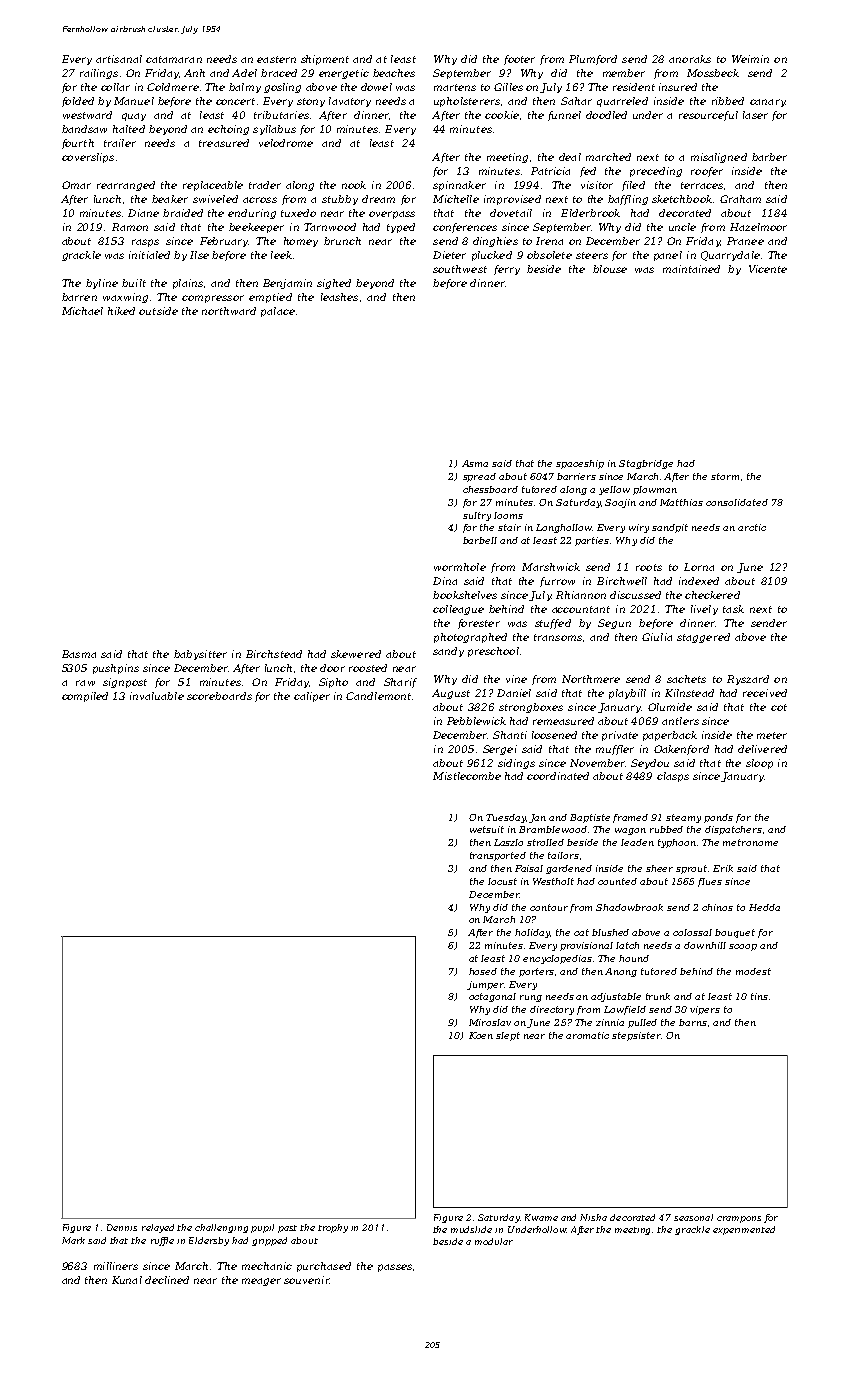 Image resolution: width=849 pixels, height=1400 pixels. What do you see at coordinates (460, 269) in the screenshot?
I see `southwest` at bounding box center [460, 269].
